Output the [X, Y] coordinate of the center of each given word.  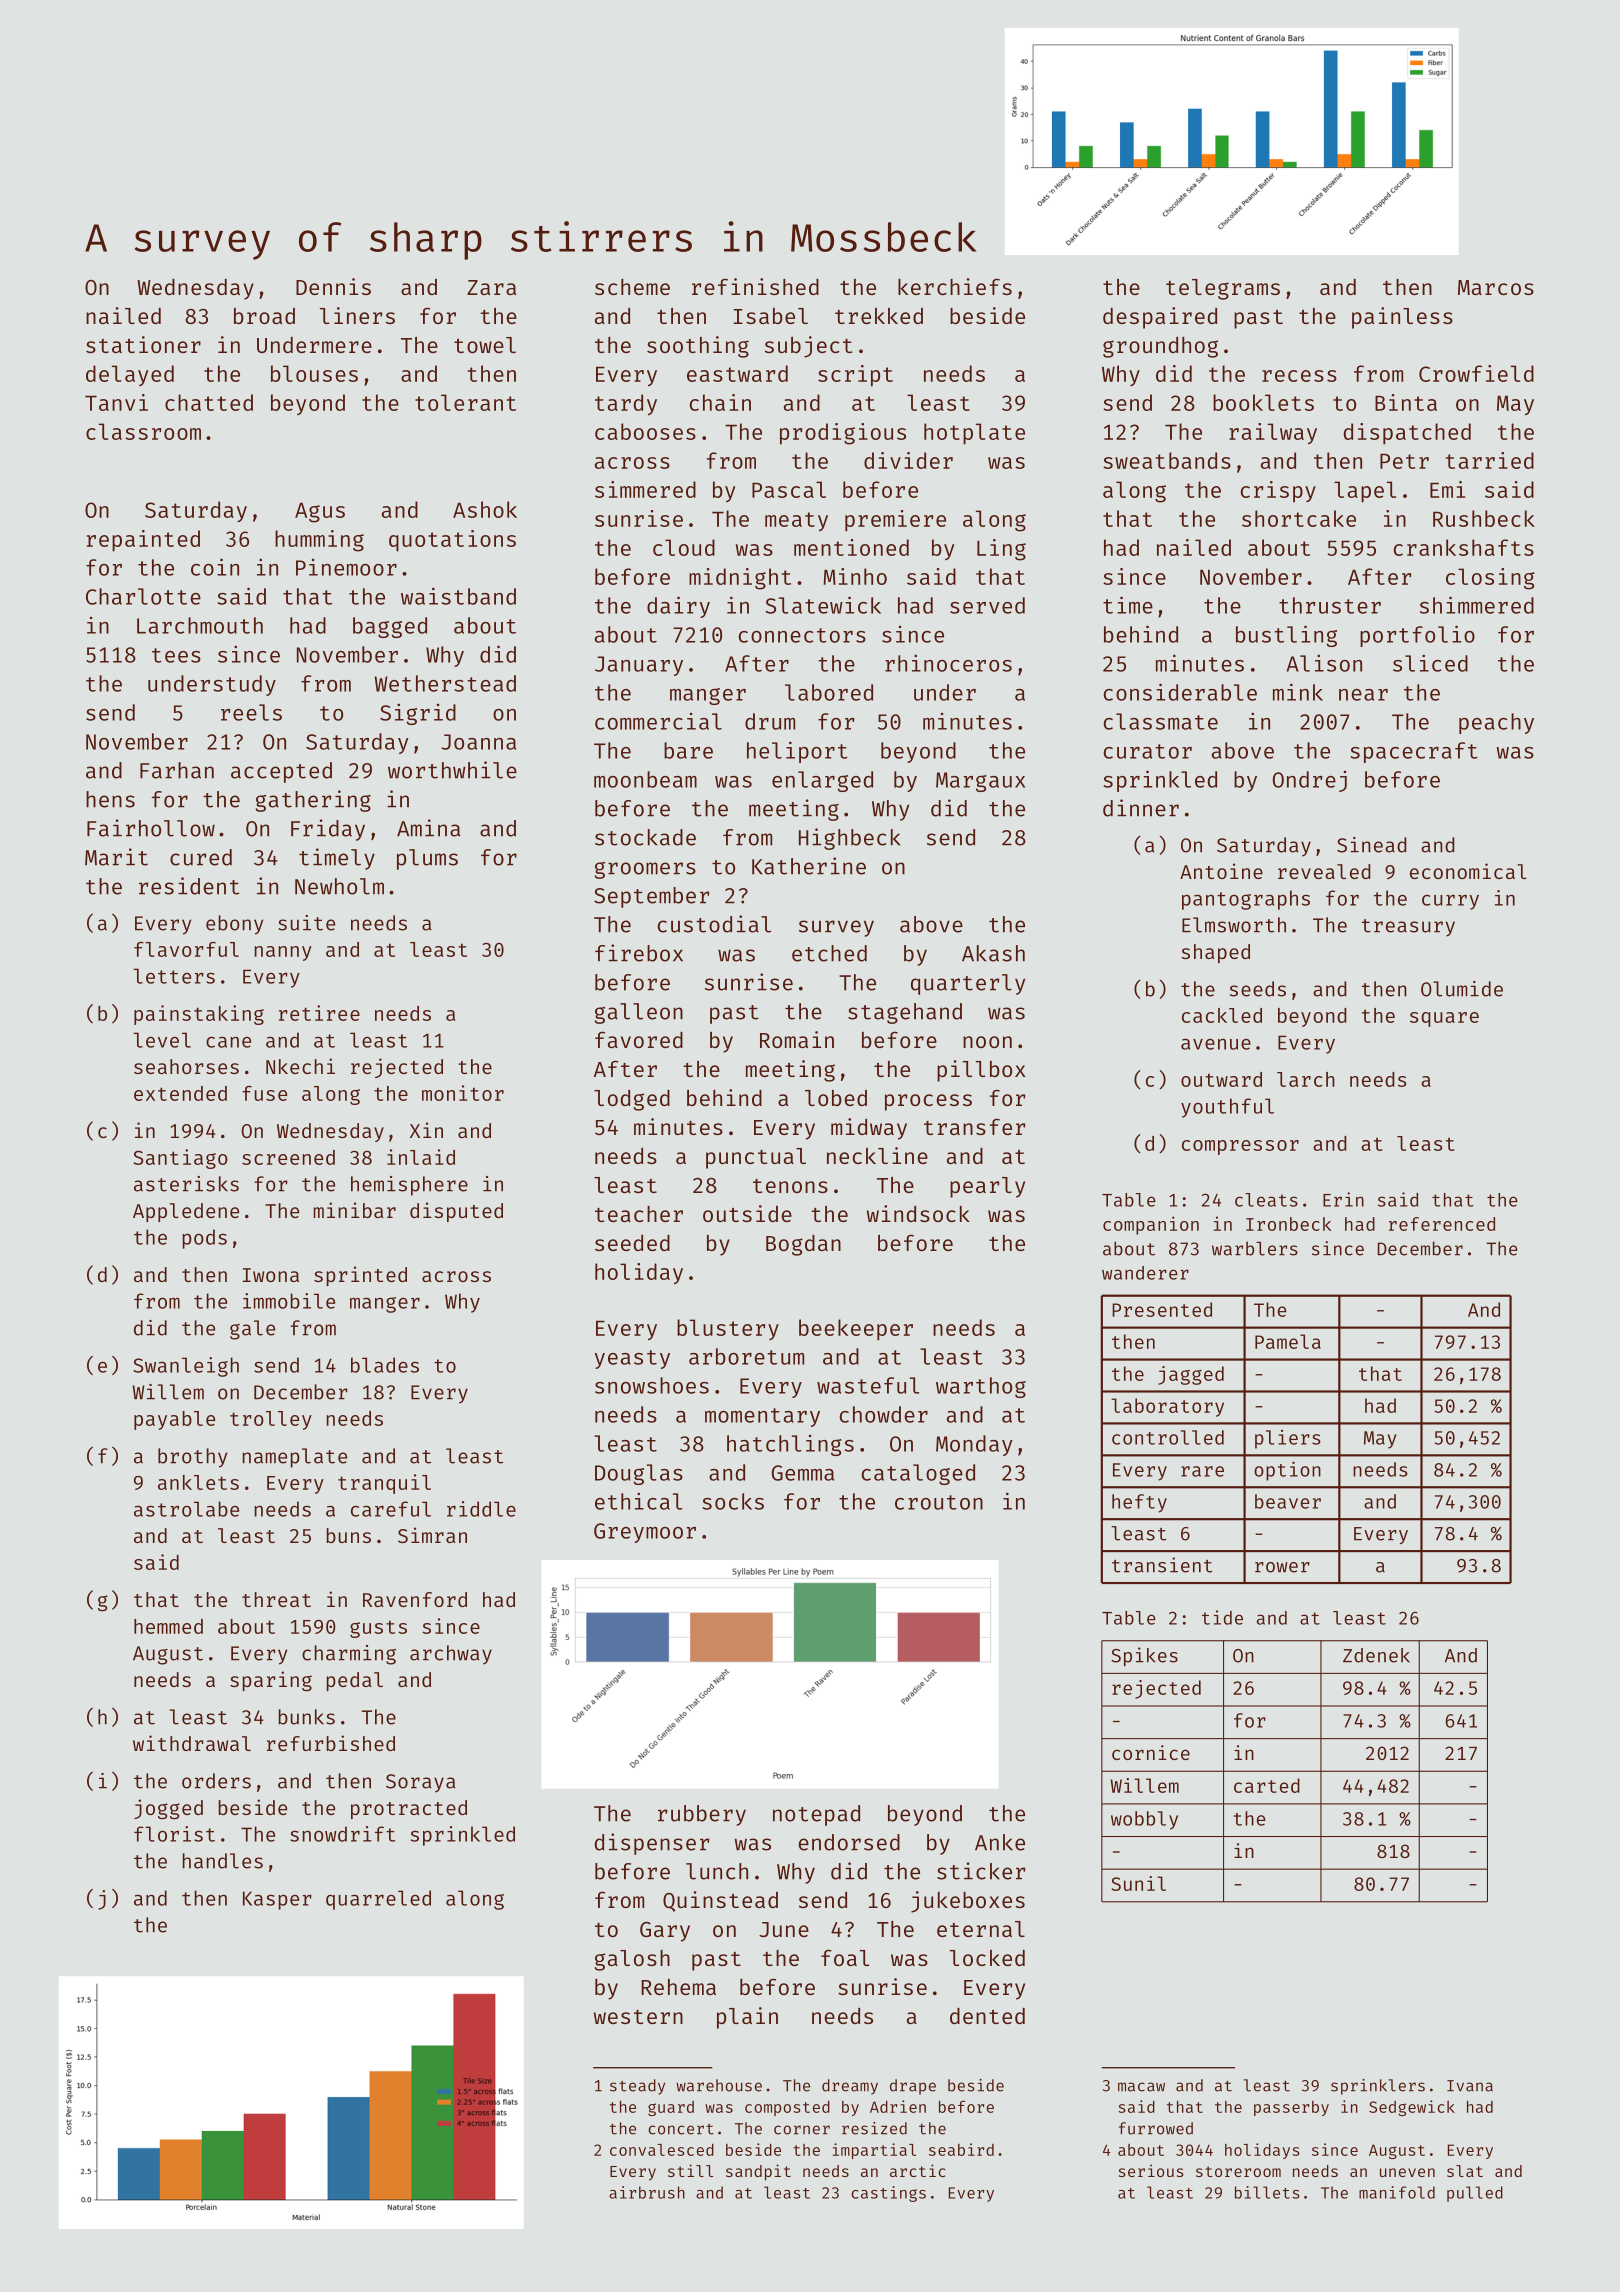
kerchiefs [955, 286]
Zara [491, 287]
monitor [463, 1093]
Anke [1000, 1842]
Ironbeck [1288, 1224]
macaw [1141, 2087]
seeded [632, 1243]
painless [1402, 318]
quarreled [378, 1900]
